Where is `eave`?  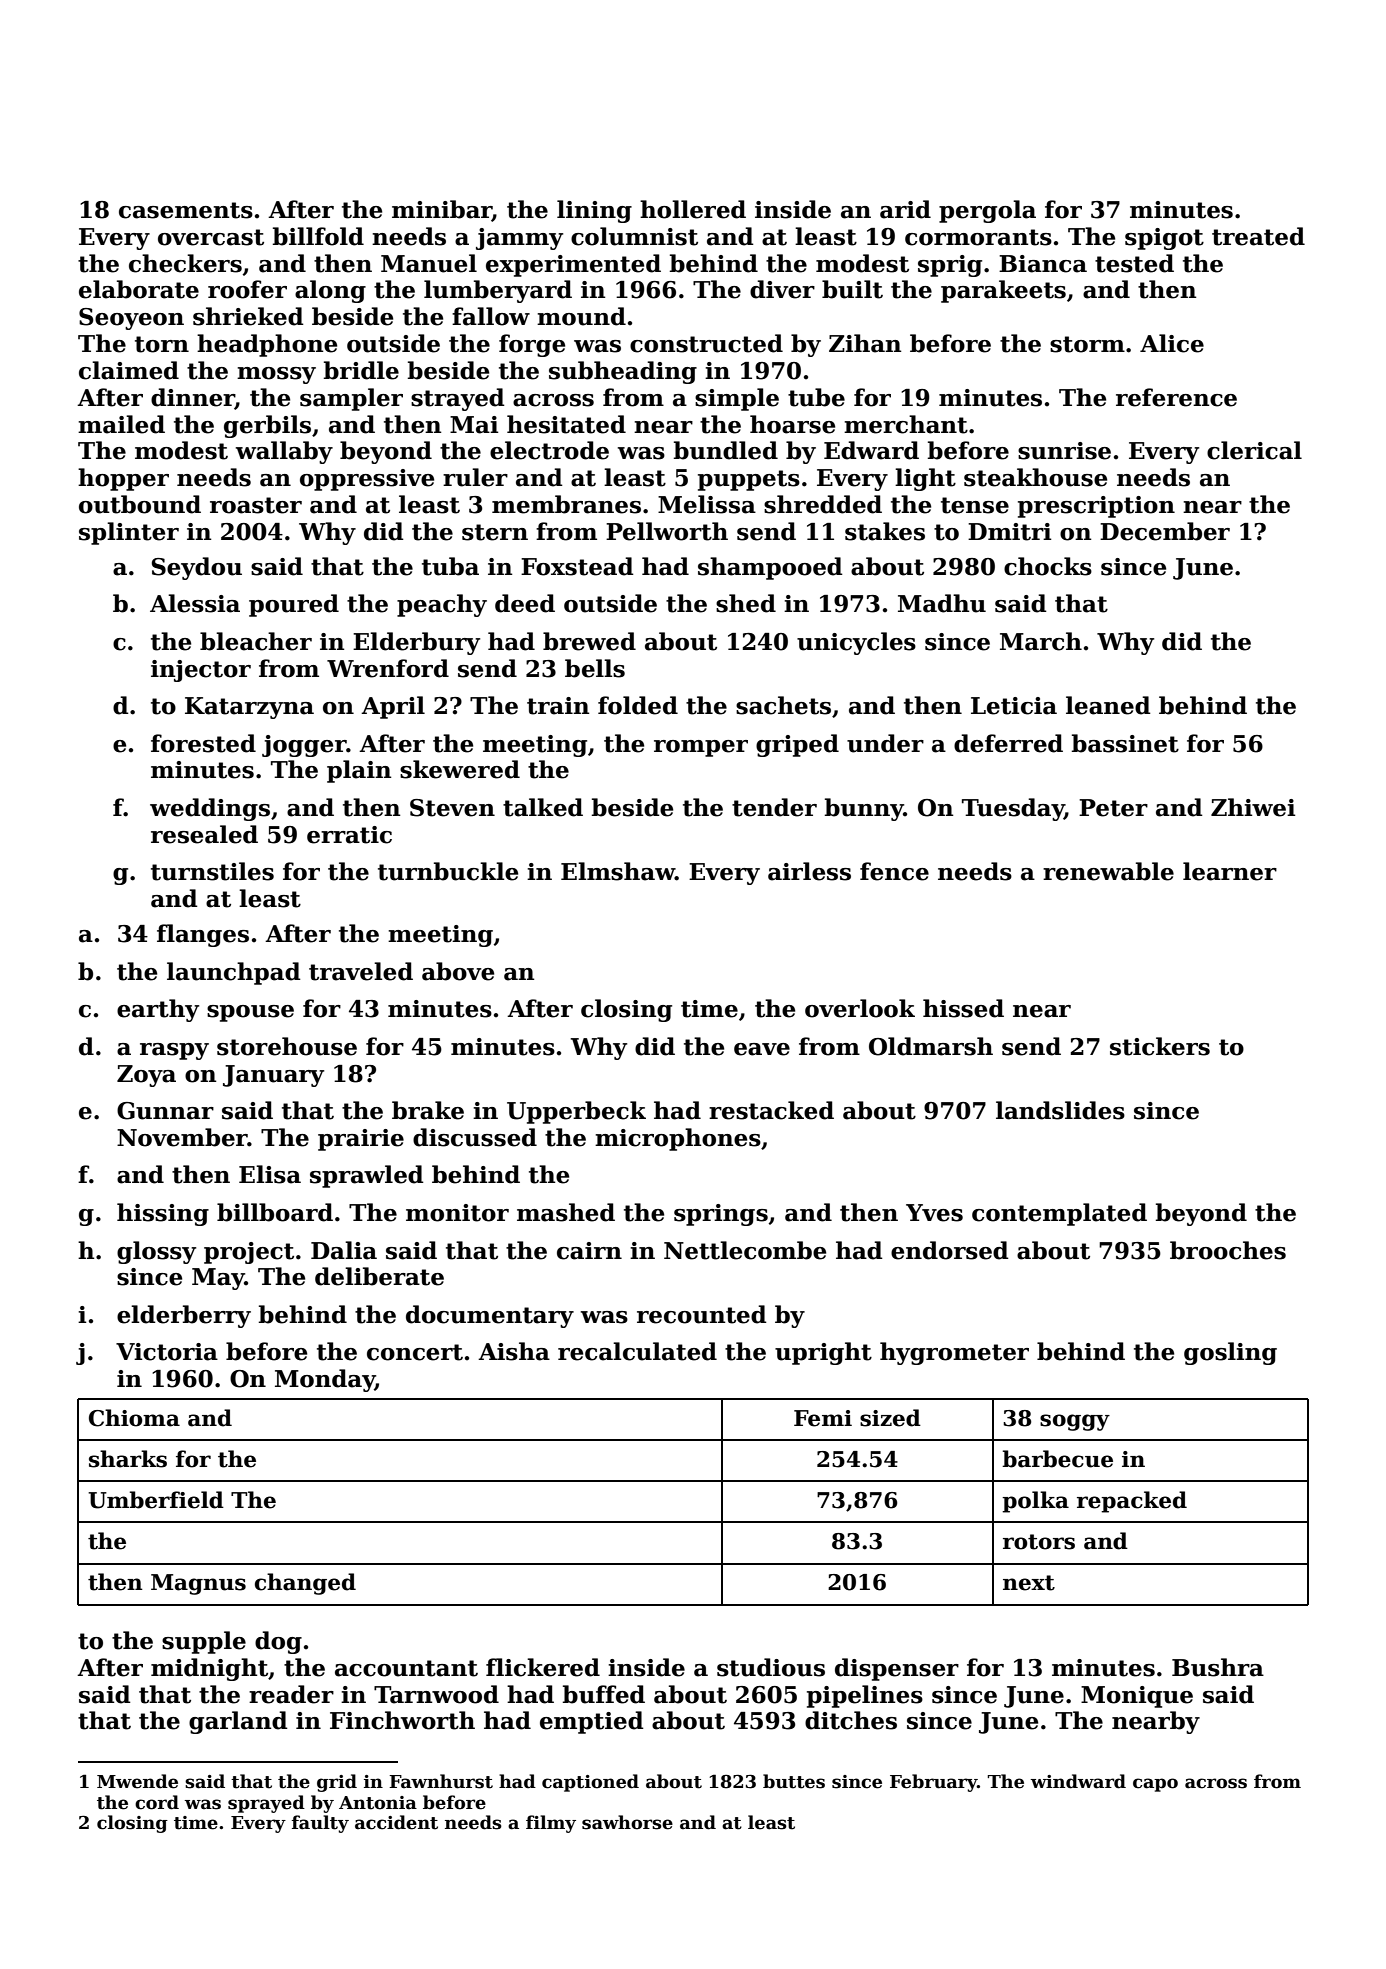
eave is located at coordinates (762, 1049).
